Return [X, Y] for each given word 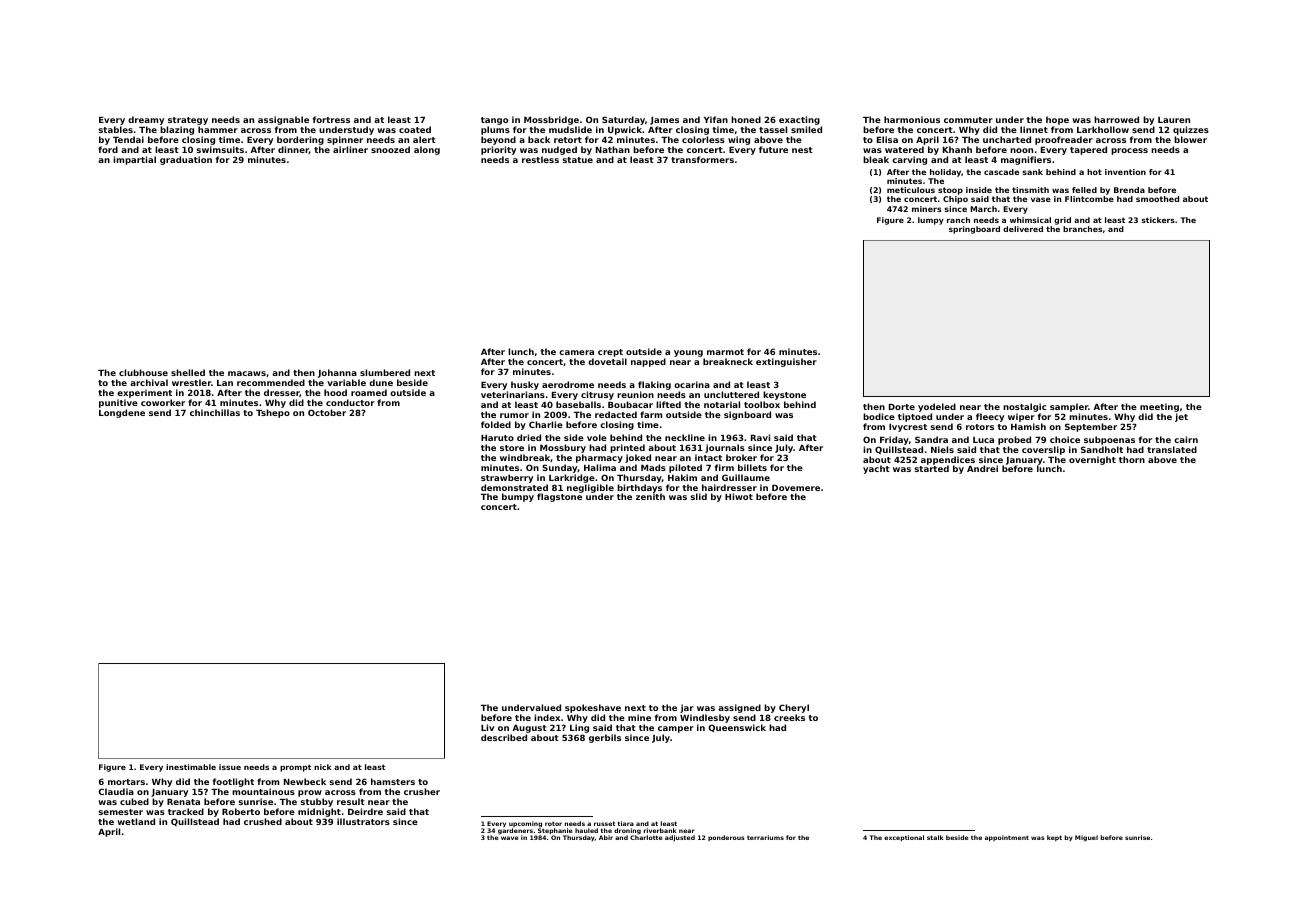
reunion [635, 394]
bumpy [518, 497]
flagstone [559, 498]
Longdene [122, 413]
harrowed [1116, 119]
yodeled [937, 407]
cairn [1186, 439]
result [351, 801]
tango [494, 121]
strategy [188, 121]
